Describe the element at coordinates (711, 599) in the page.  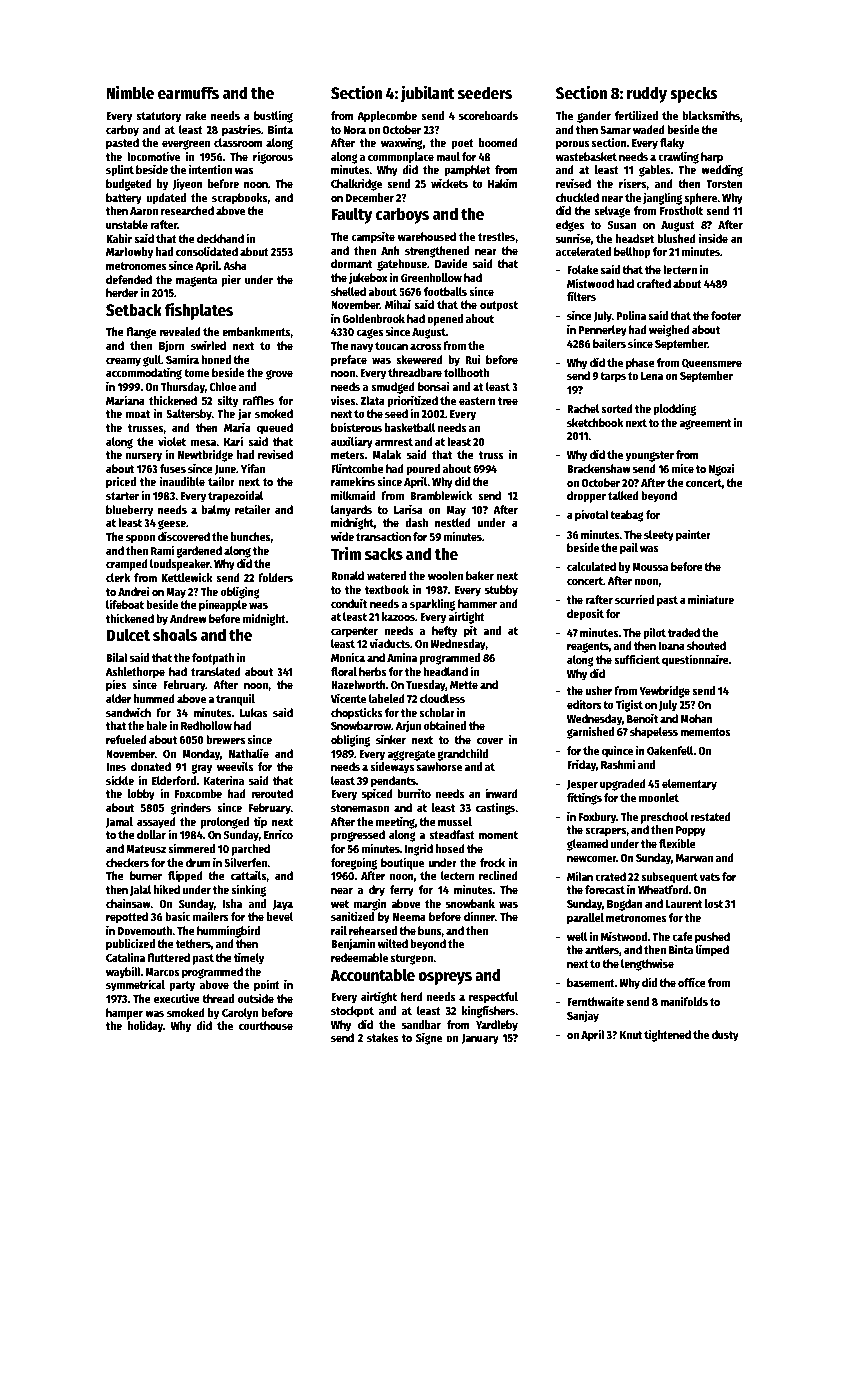
I see `miniature` at that location.
